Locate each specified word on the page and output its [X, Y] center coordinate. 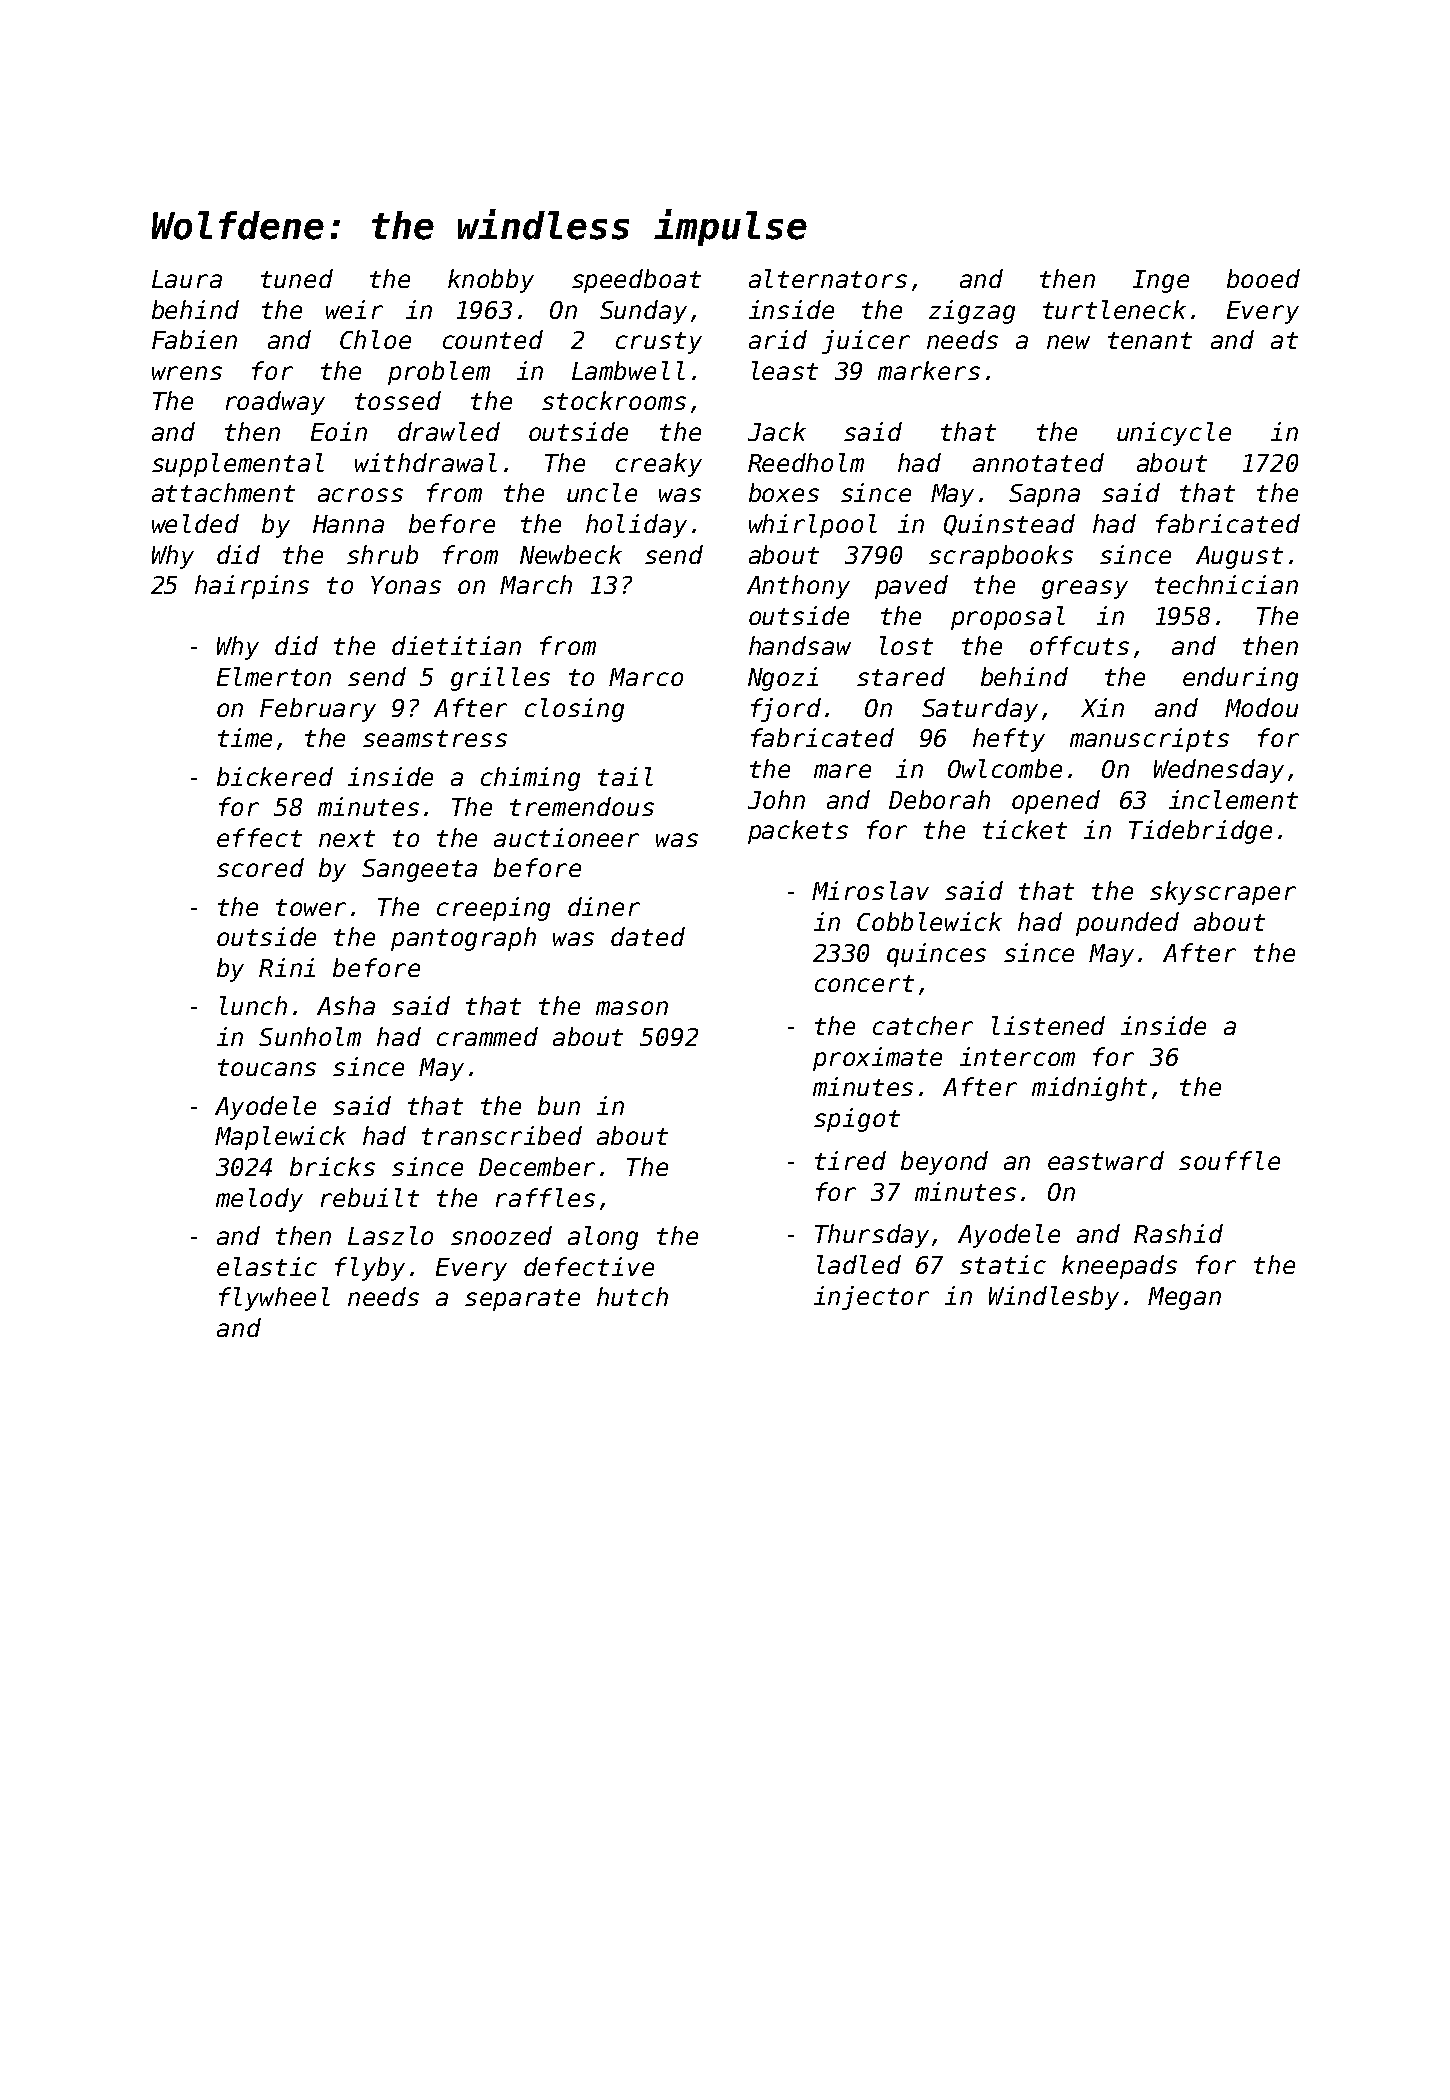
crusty [659, 343]
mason [632, 1008]
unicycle [1174, 434]
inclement [1233, 799]
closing [574, 710]
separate [522, 1300]
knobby [491, 281]
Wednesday [1219, 771]
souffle [1229, 1160]
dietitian [456, 645]
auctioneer [566, 837]
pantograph [463, 939]
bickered [275, 776]
